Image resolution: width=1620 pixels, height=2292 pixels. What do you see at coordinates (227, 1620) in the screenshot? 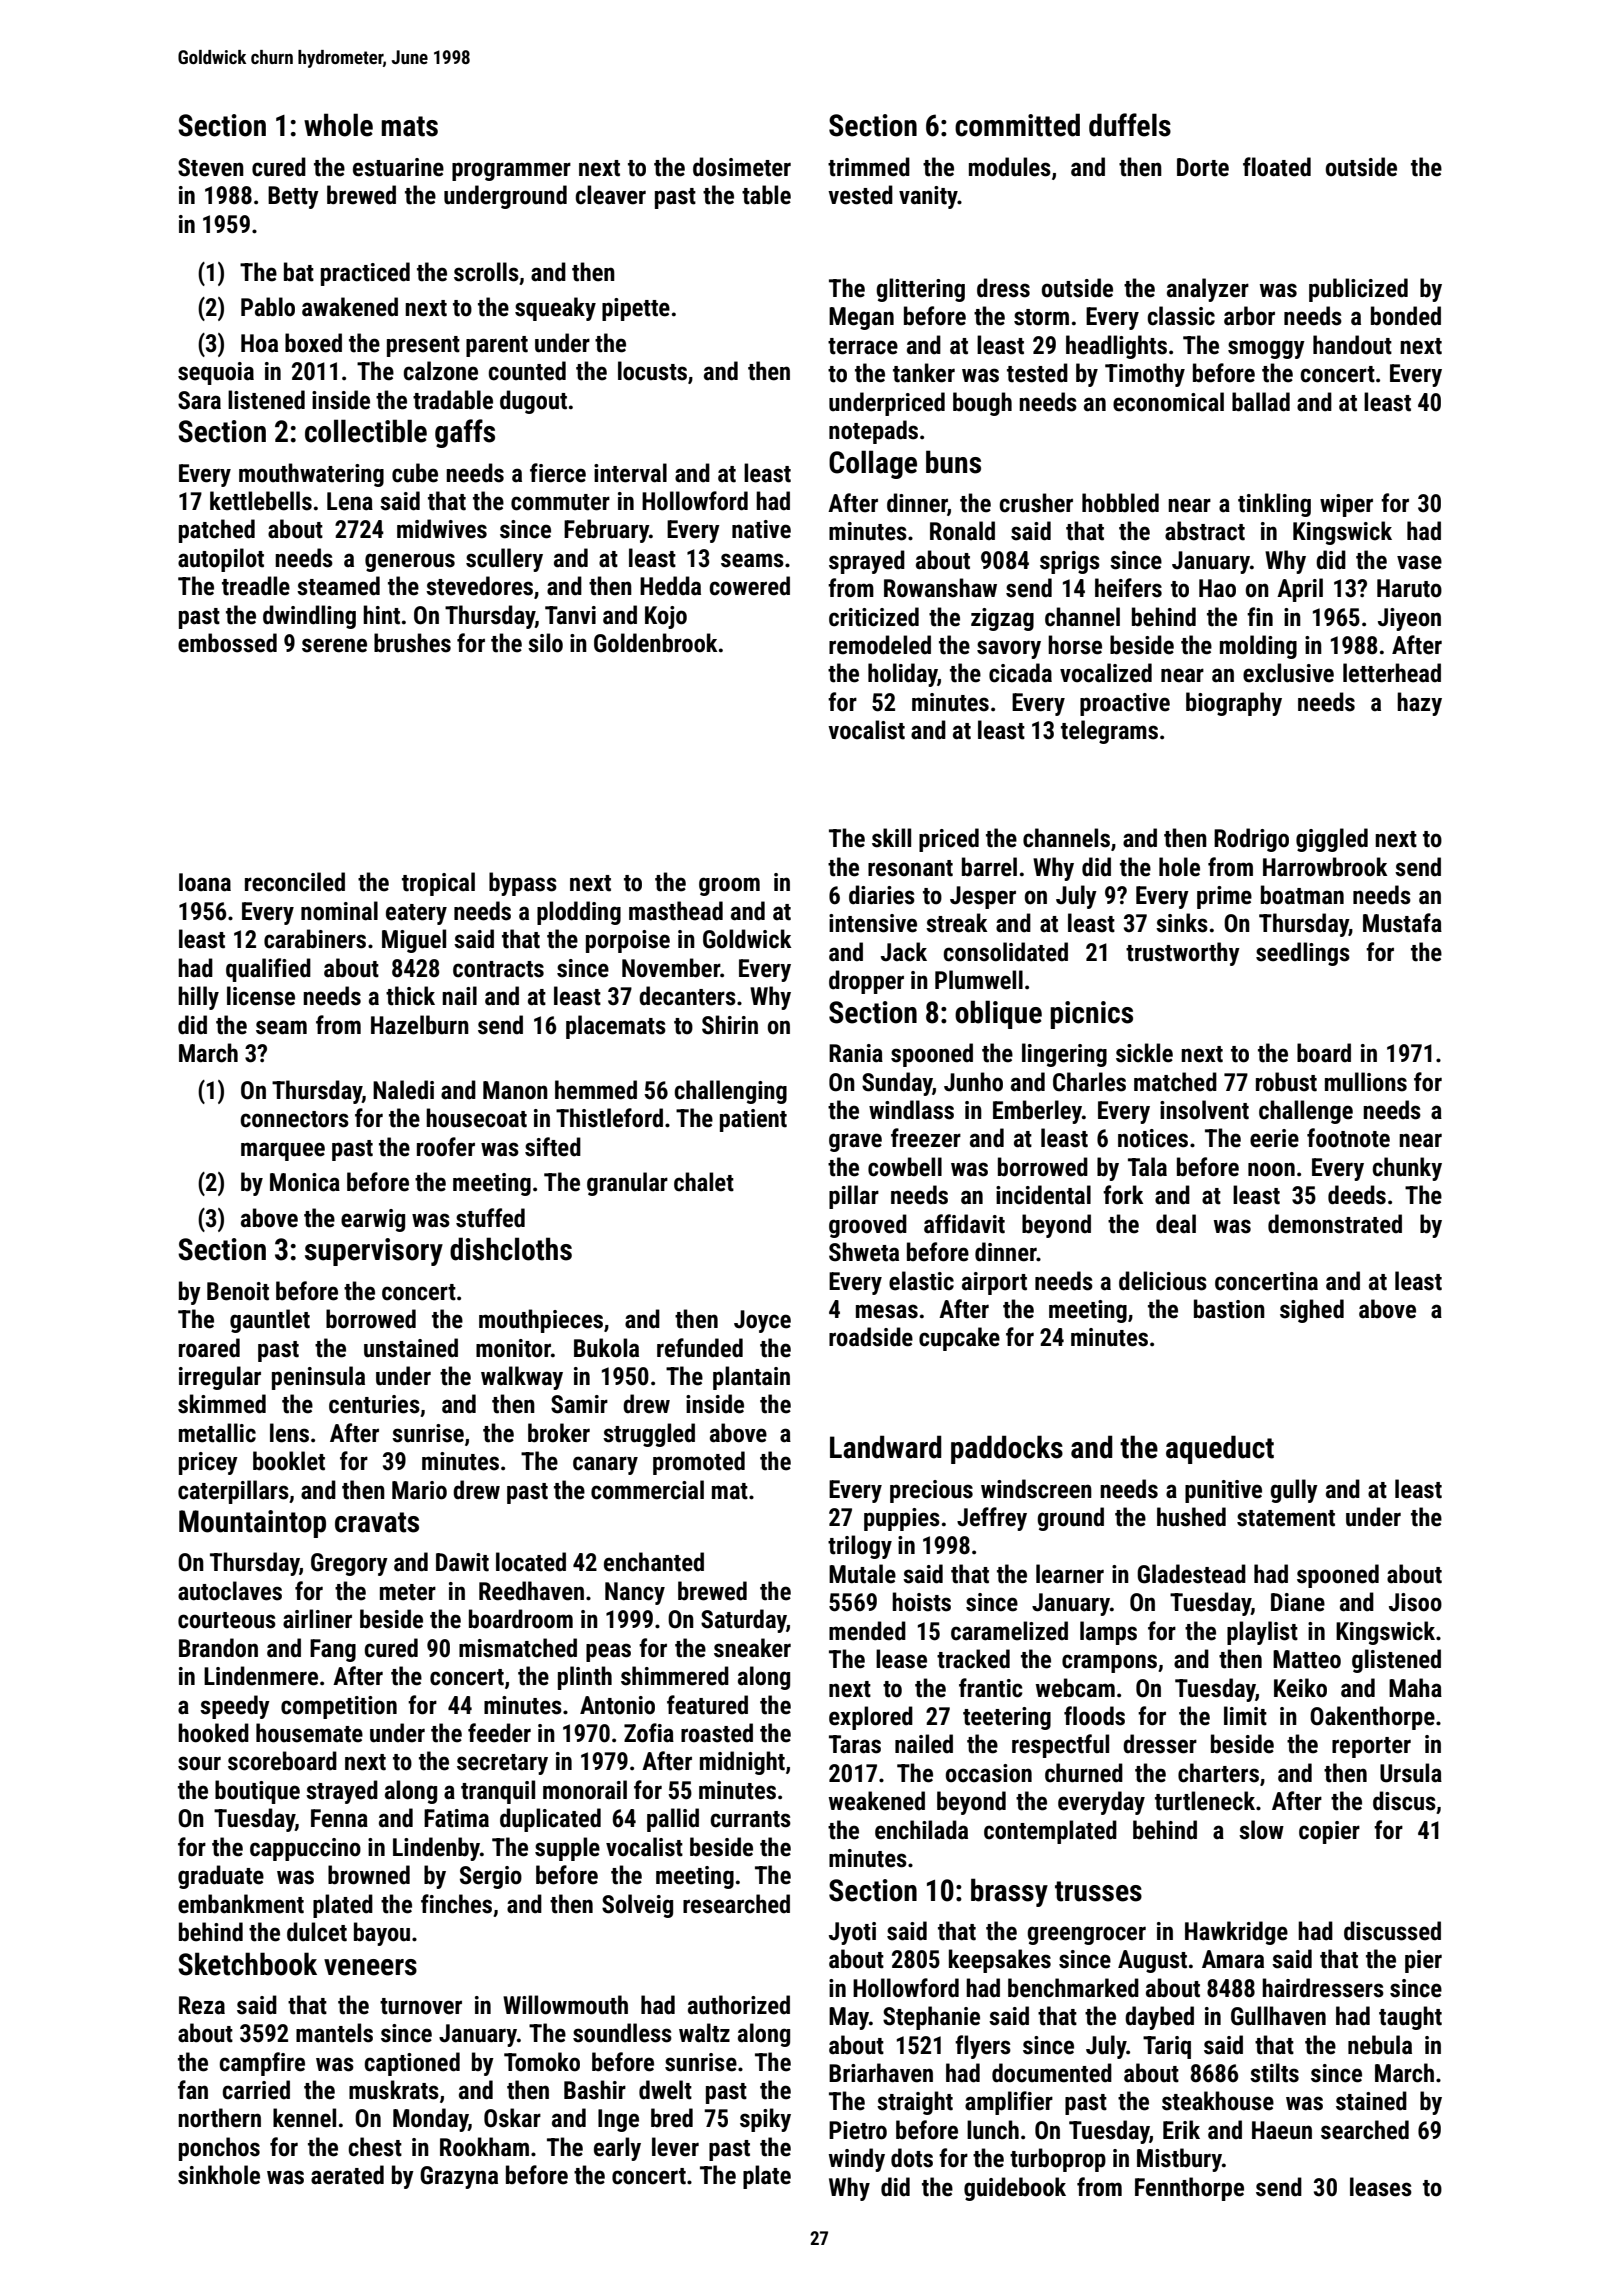
I see `courteous` at bounding box center [227, 1620].
